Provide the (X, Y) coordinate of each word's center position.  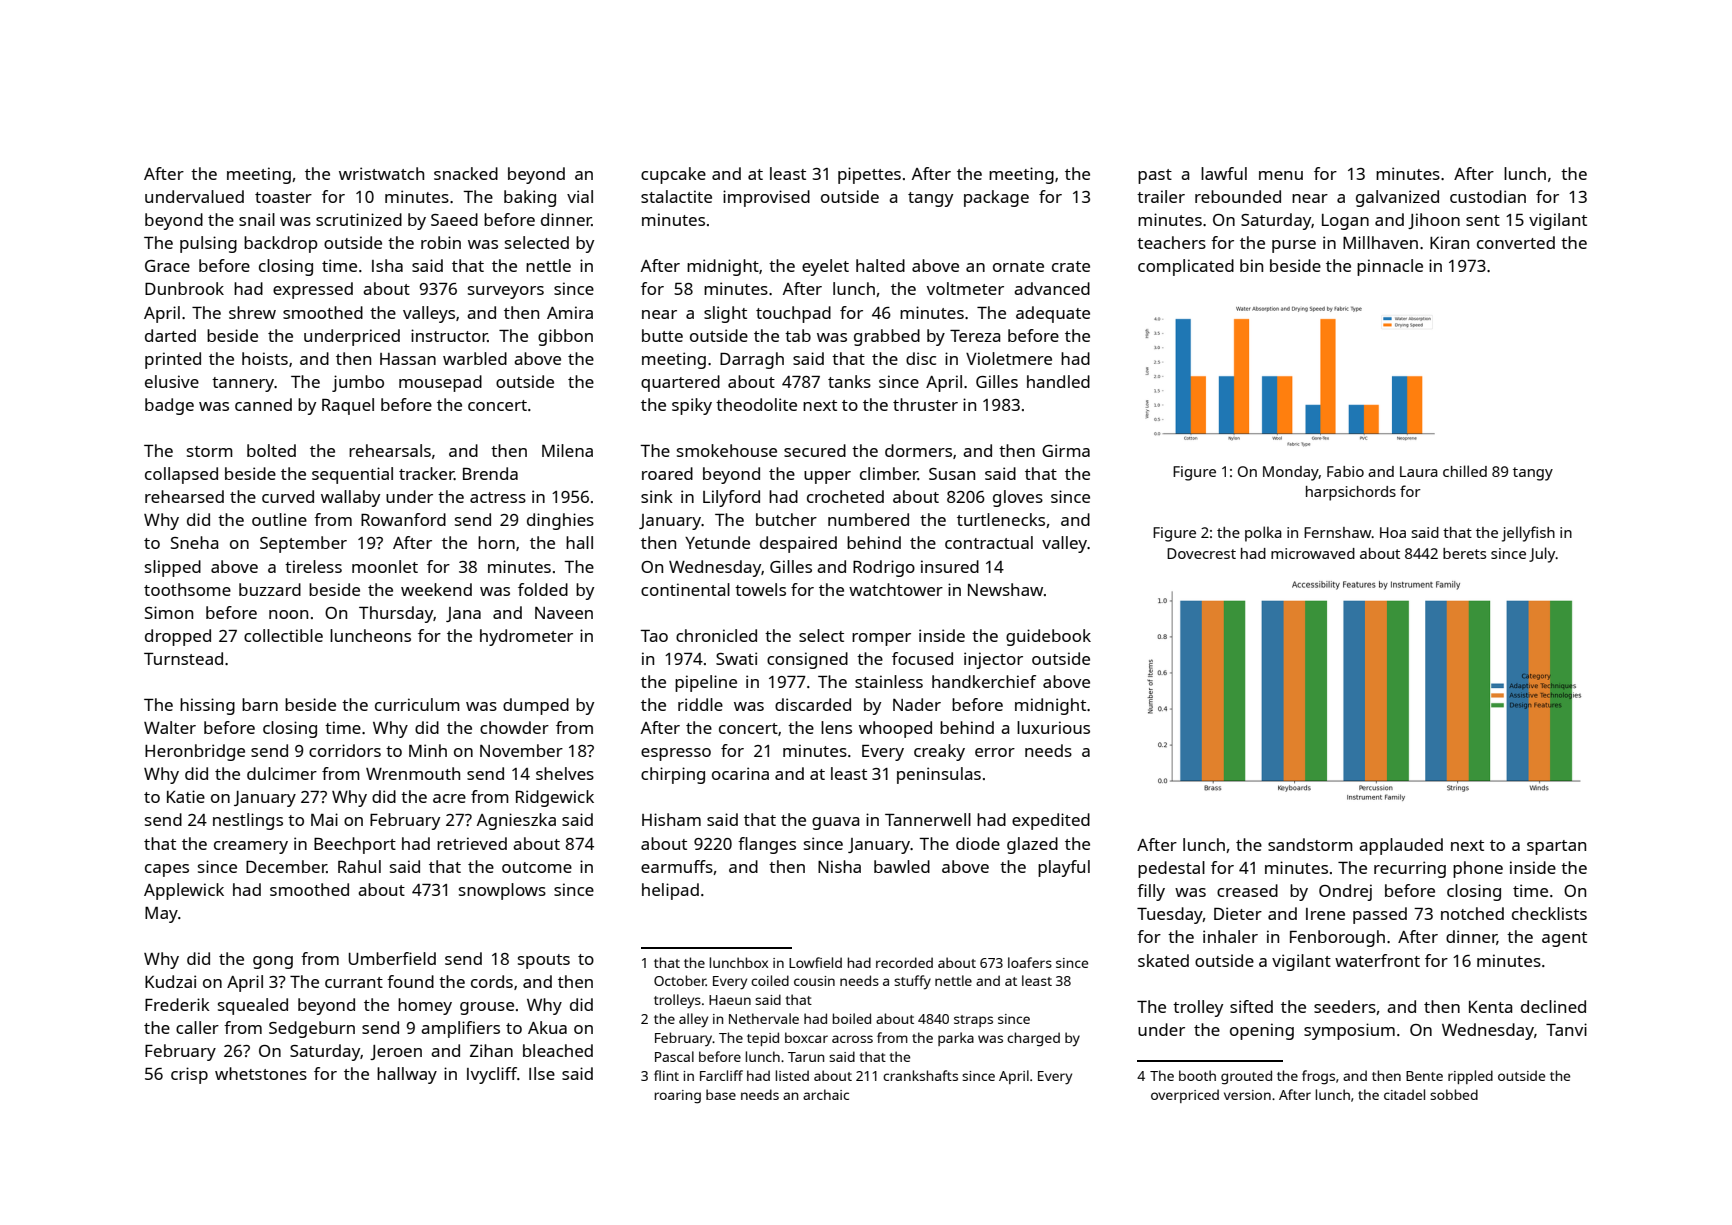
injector (993, 660)
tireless (313, 566)
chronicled (716, 635)
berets (1464, 553)
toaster (283, 197)
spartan (1556, 847)
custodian (1488, 196)
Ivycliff (492, 1075)
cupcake (673, 175)
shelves (565, 773)
